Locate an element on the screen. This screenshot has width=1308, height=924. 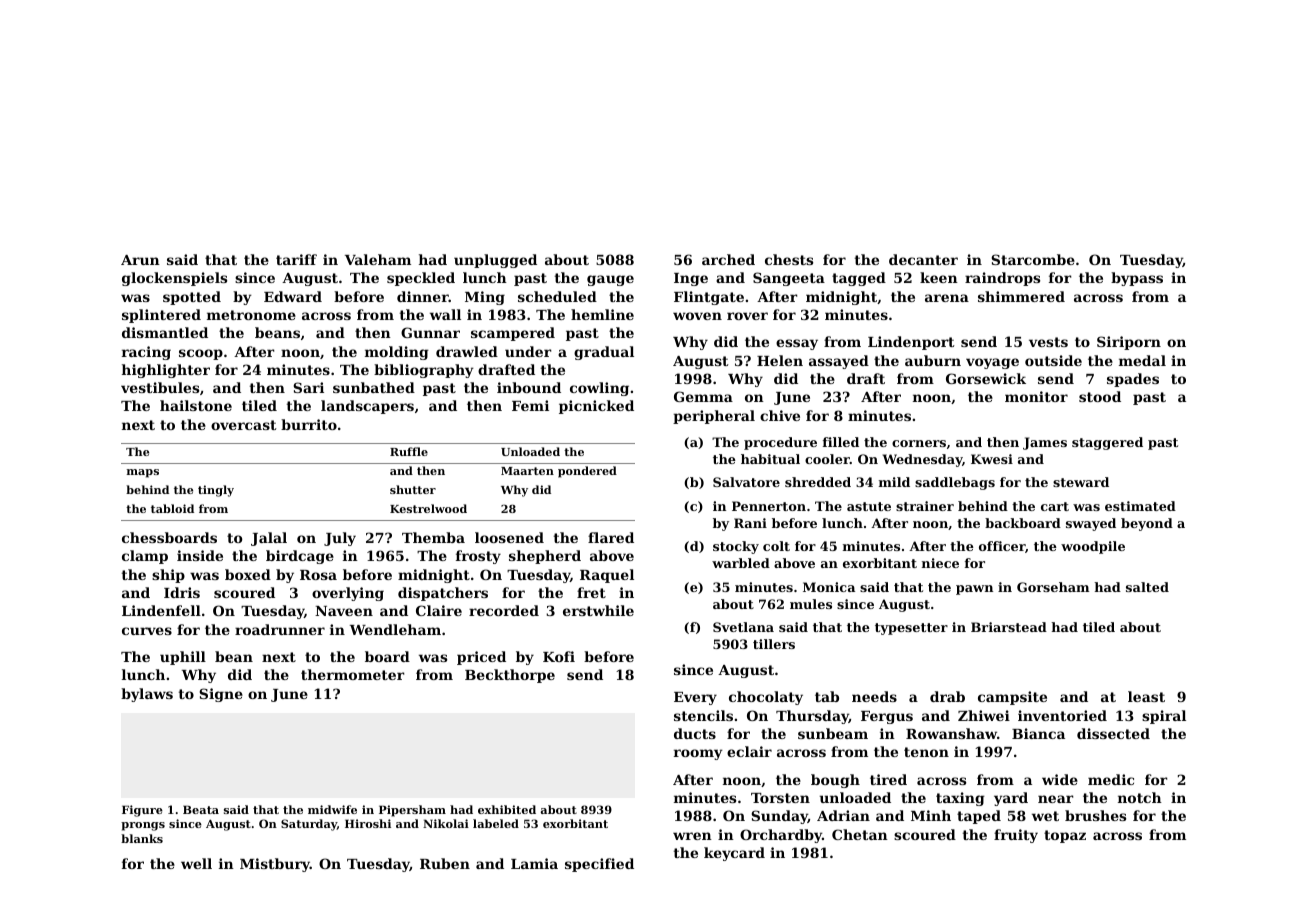
prongs is located at coordinates (143, 826).
